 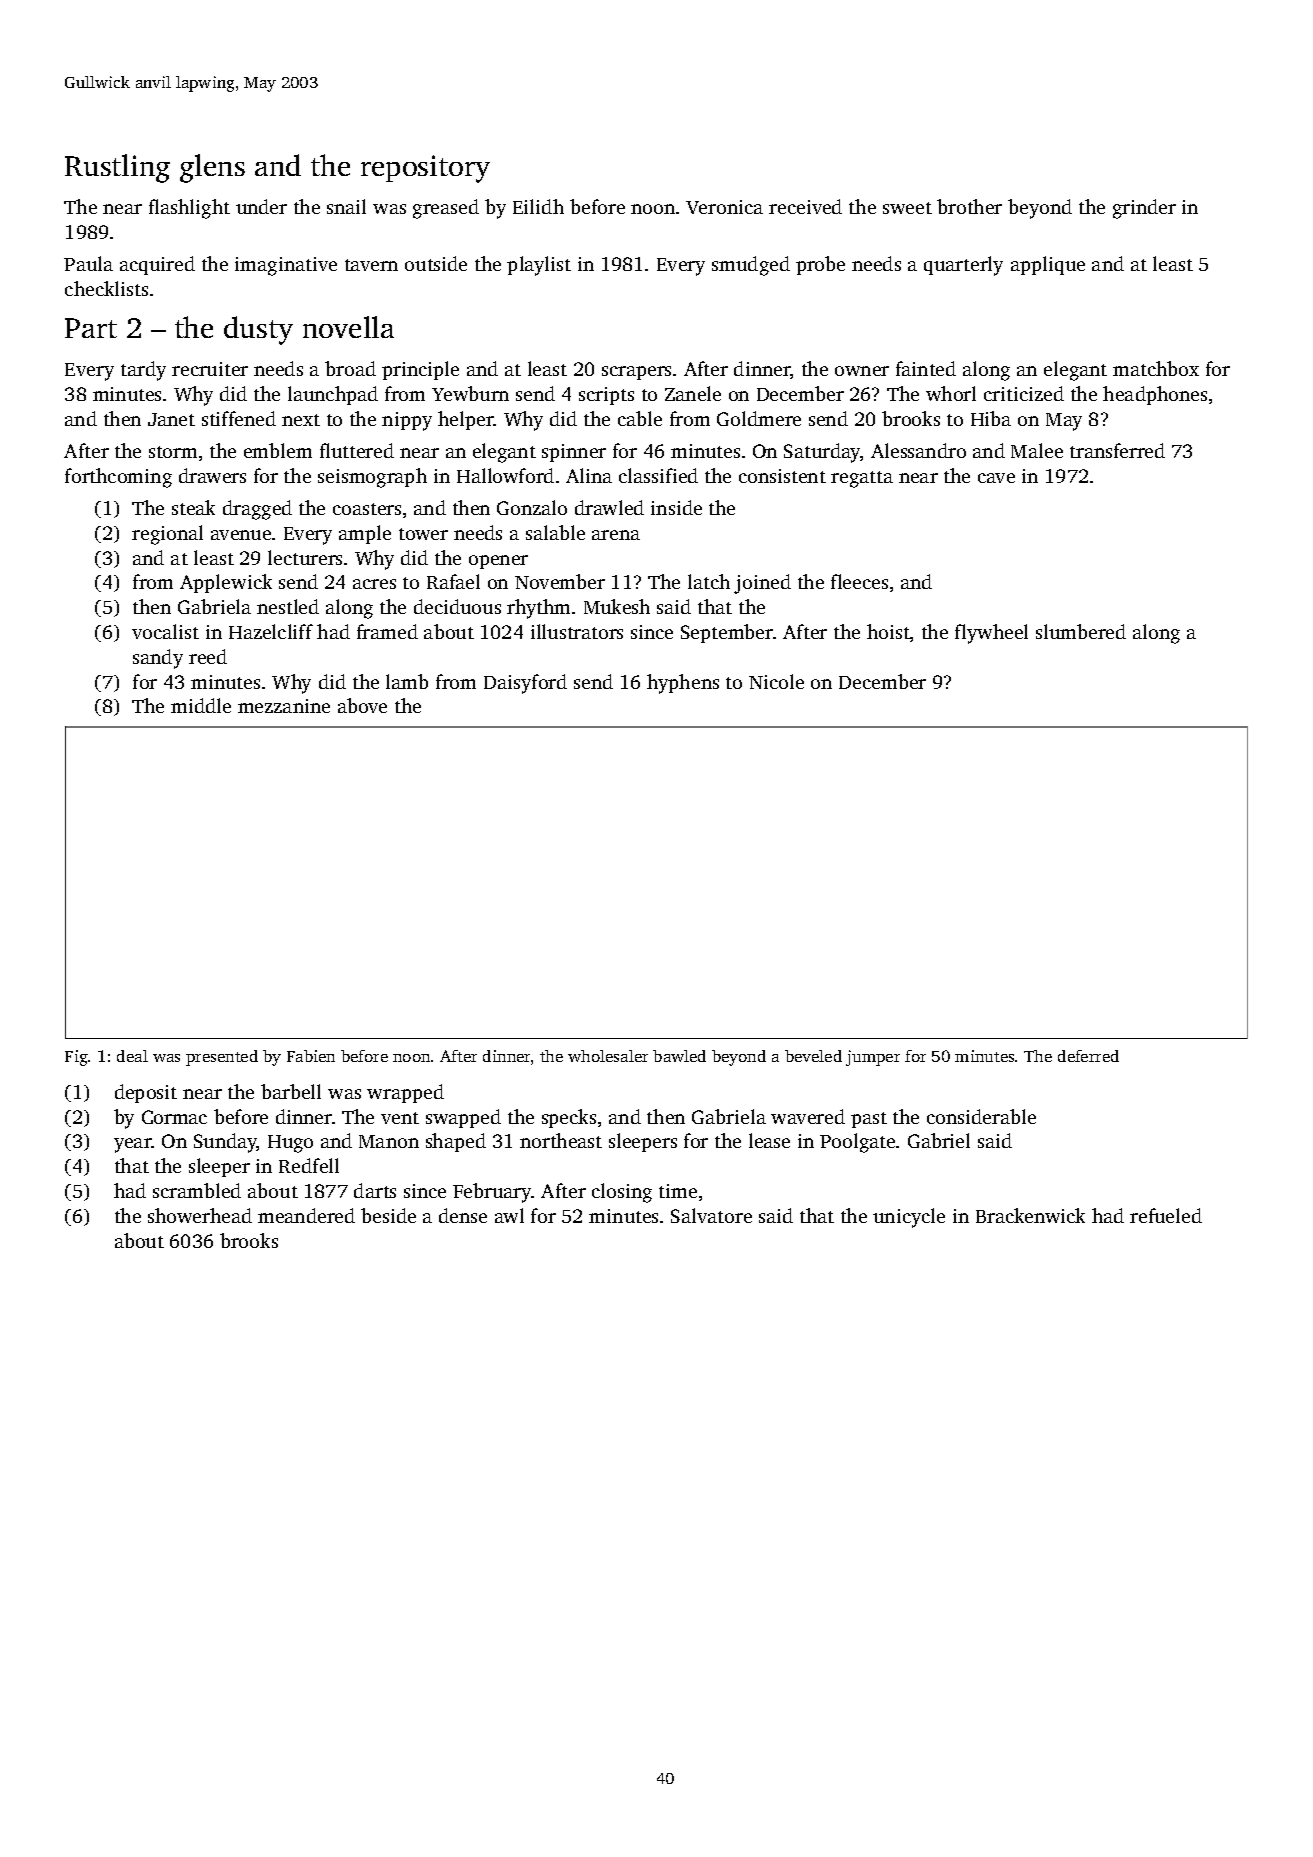 I want to click on Fabien, so click(x=311, y=1056).
